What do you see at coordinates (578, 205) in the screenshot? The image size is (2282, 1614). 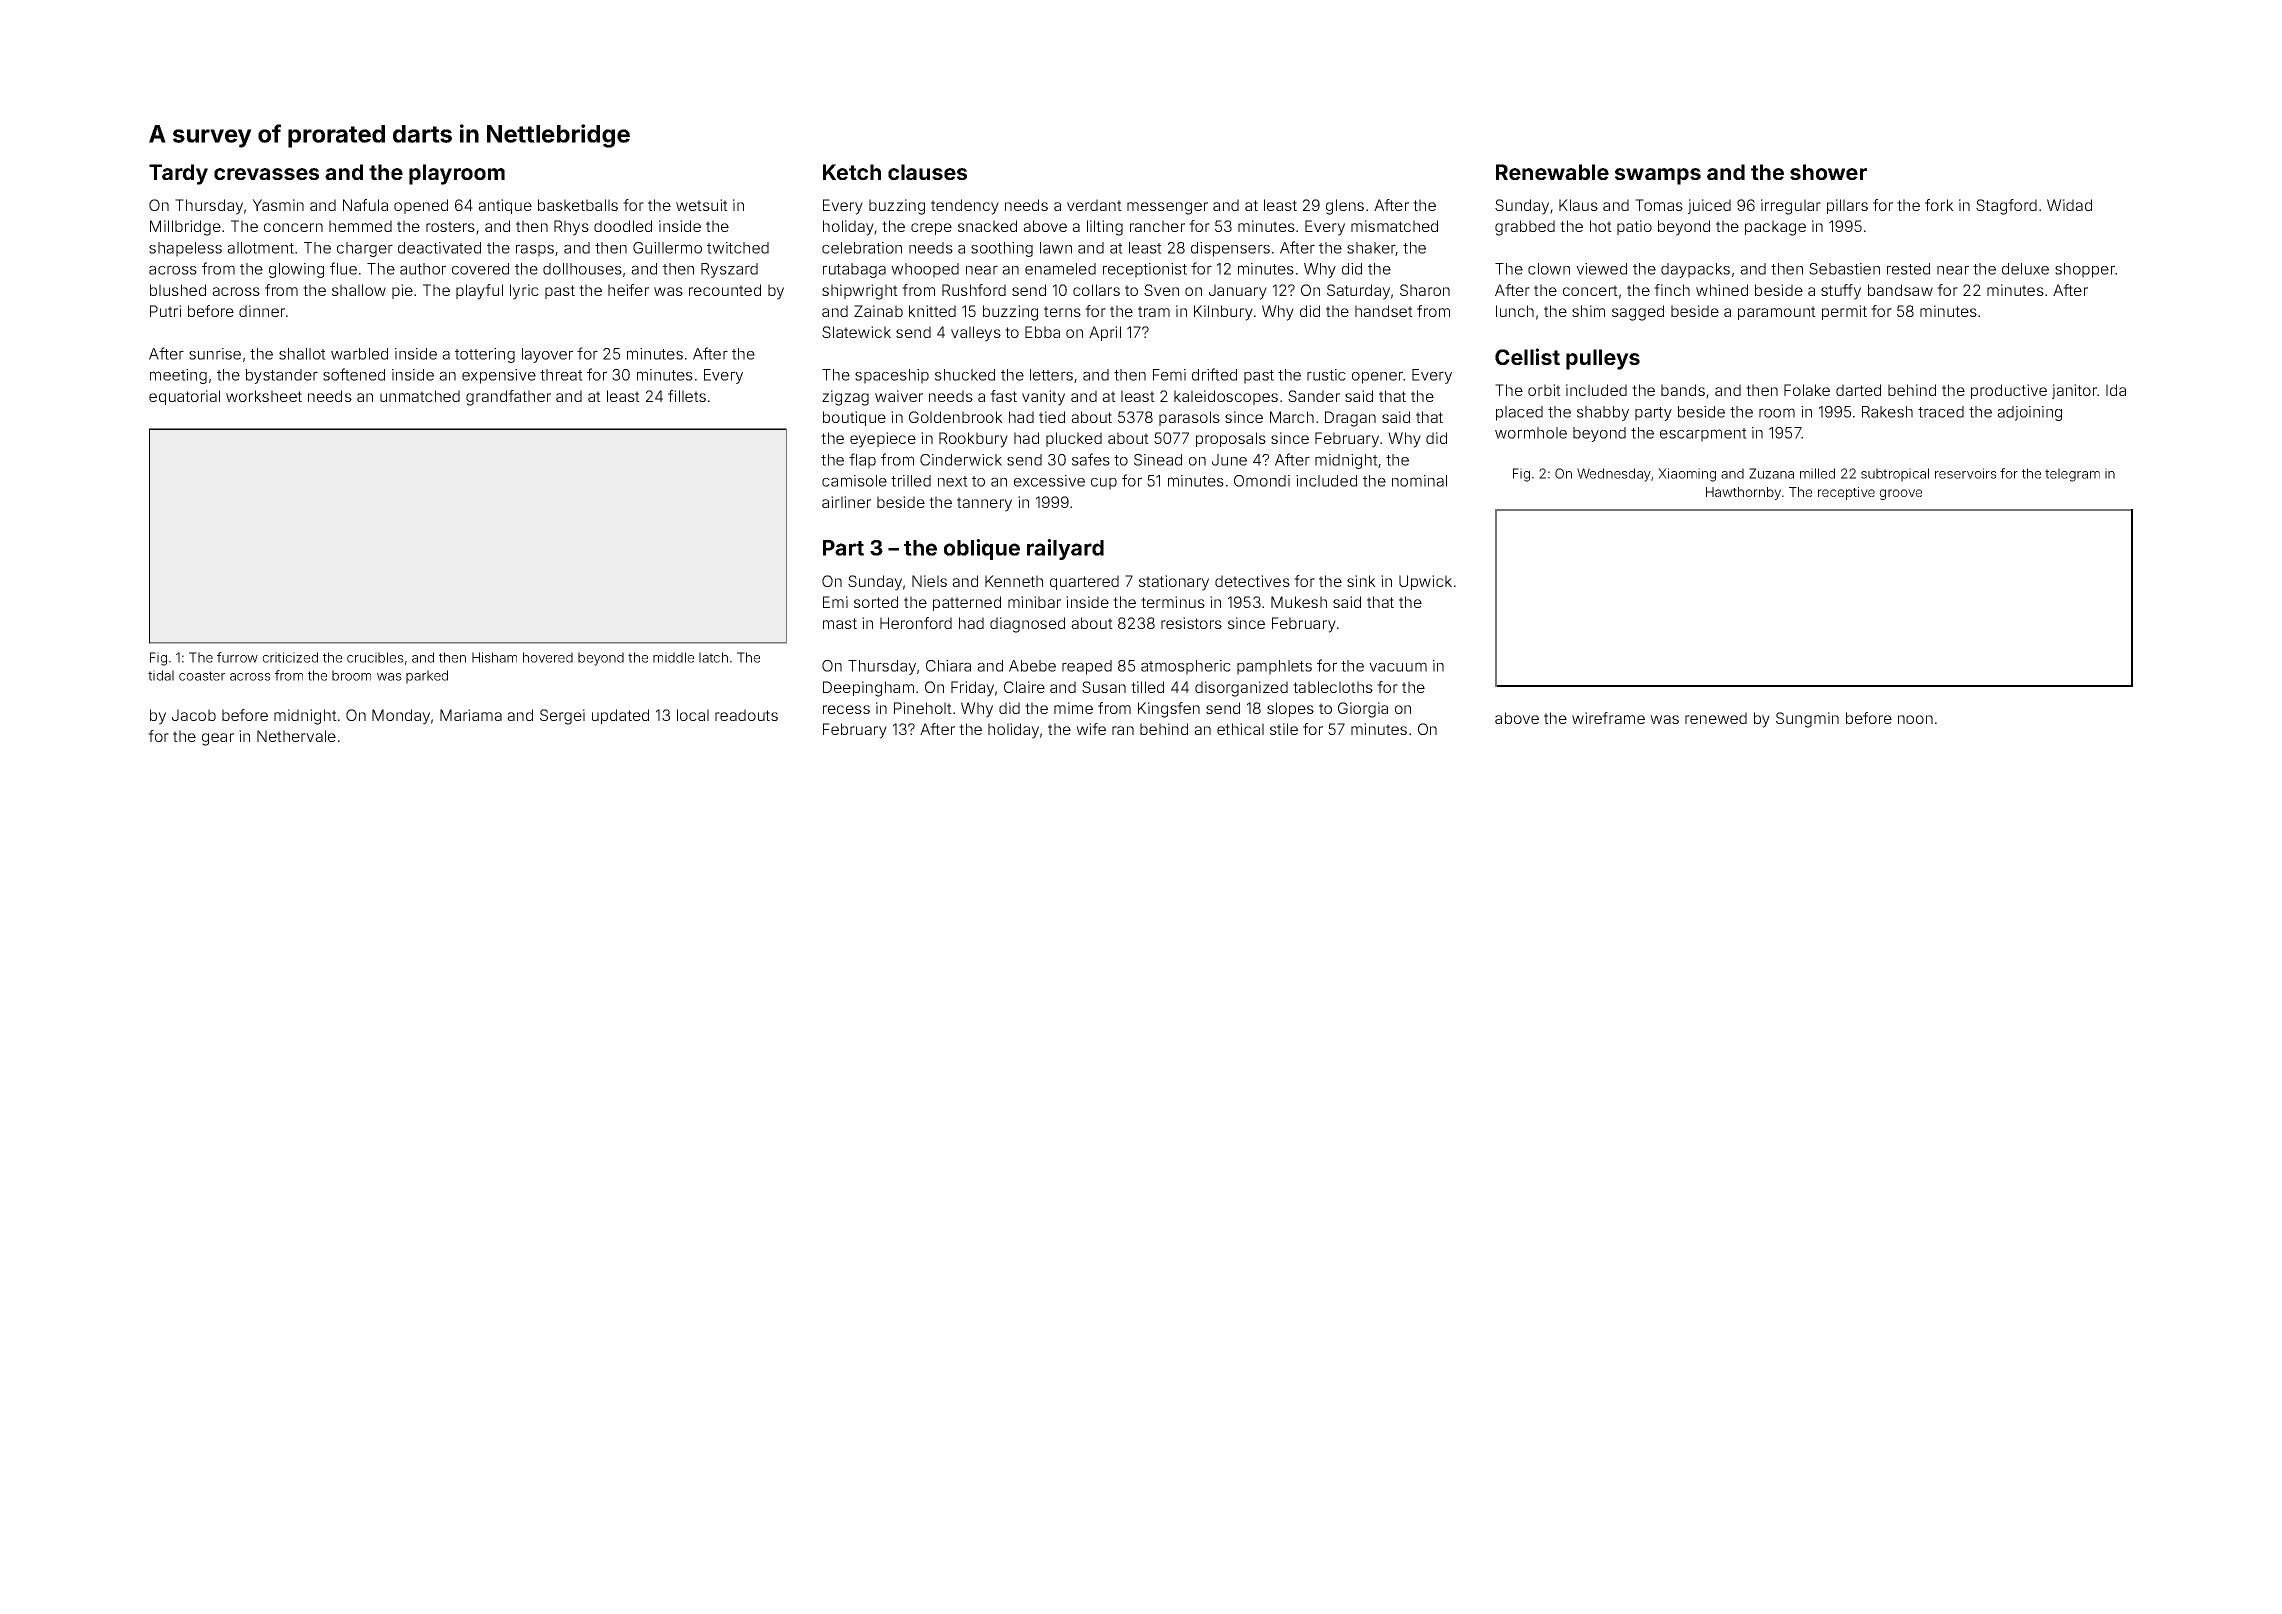 I see `basketballs` at bounding box center [578, 205].
